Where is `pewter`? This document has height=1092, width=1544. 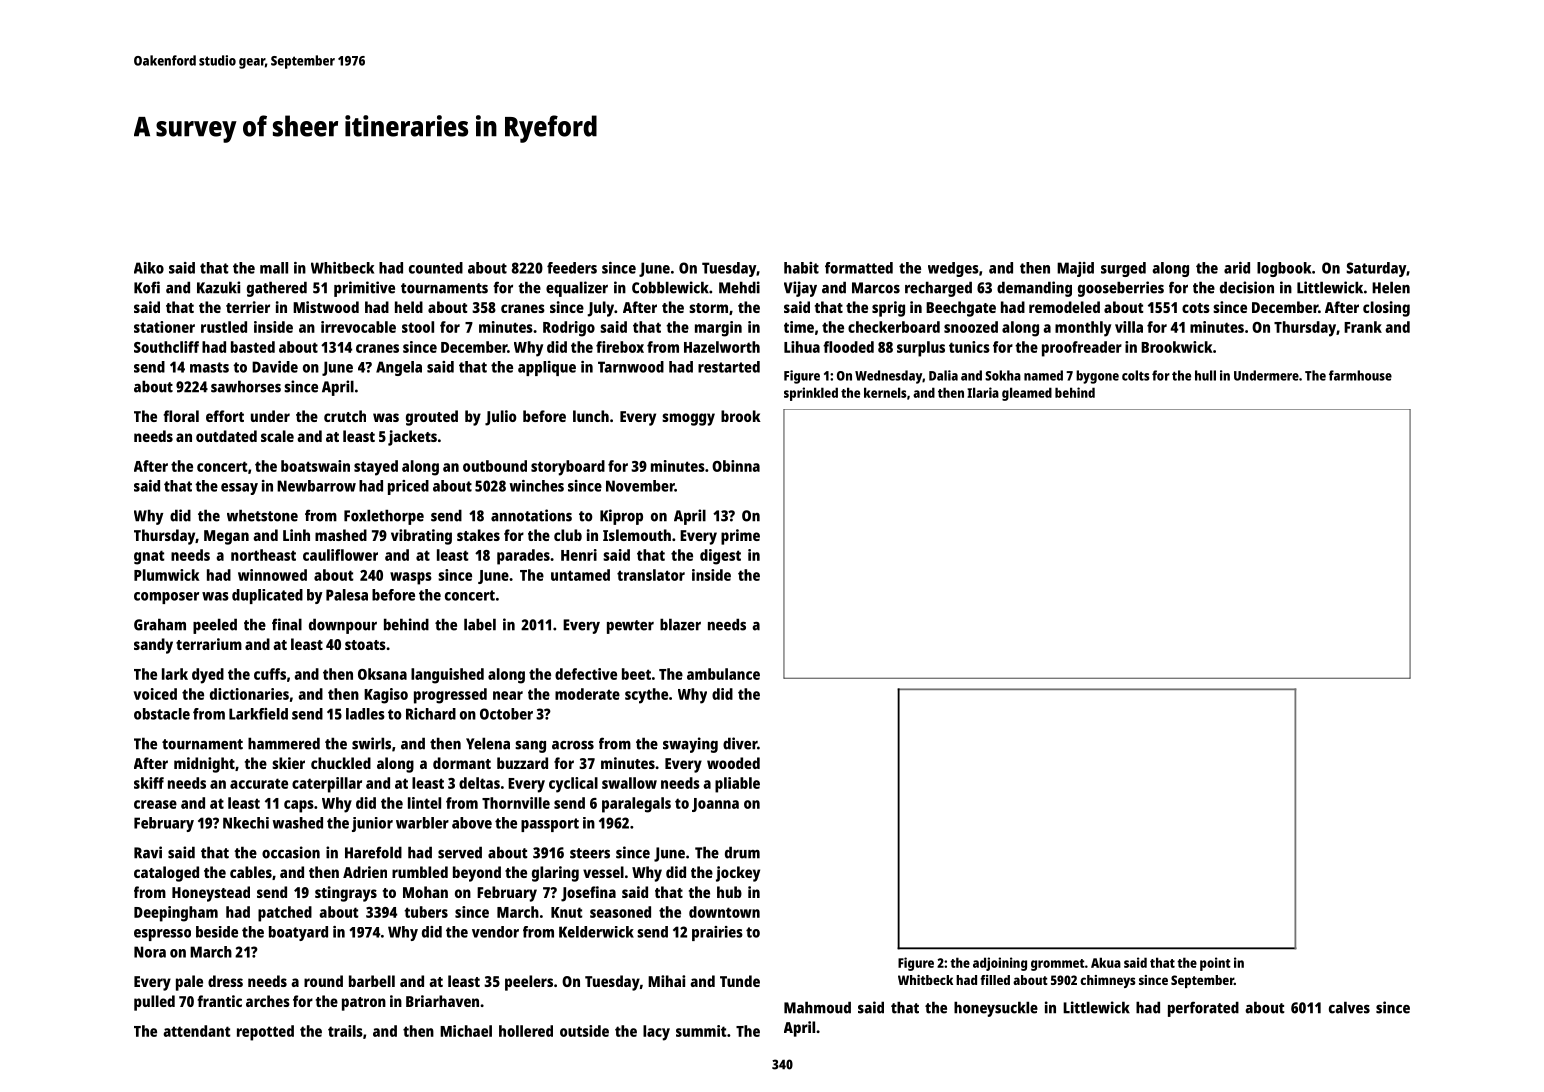
pewter is located at coordinates (630, 627).
